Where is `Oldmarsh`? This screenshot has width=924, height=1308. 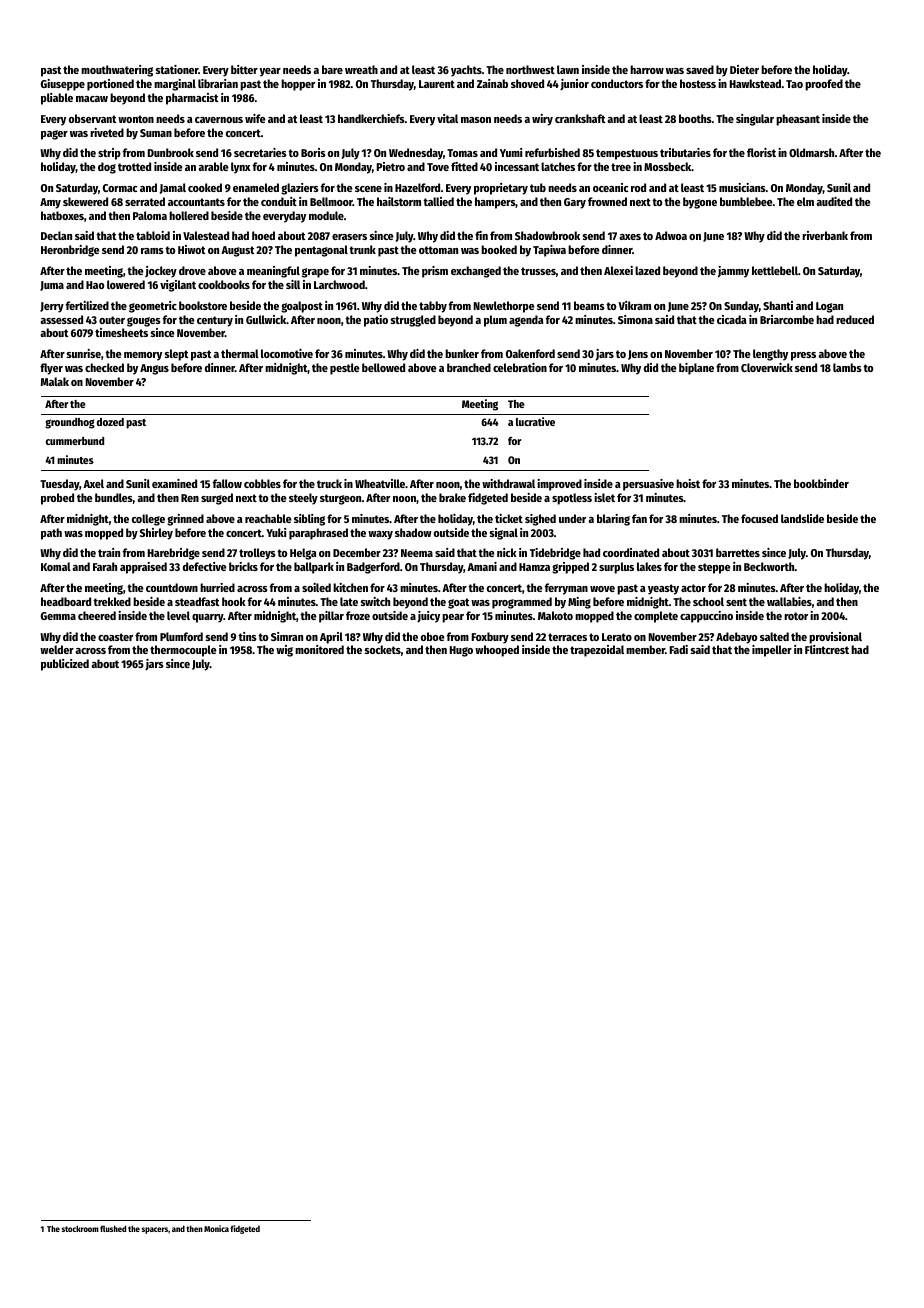
Oldmarsh is located at coordinates (811, 152).
